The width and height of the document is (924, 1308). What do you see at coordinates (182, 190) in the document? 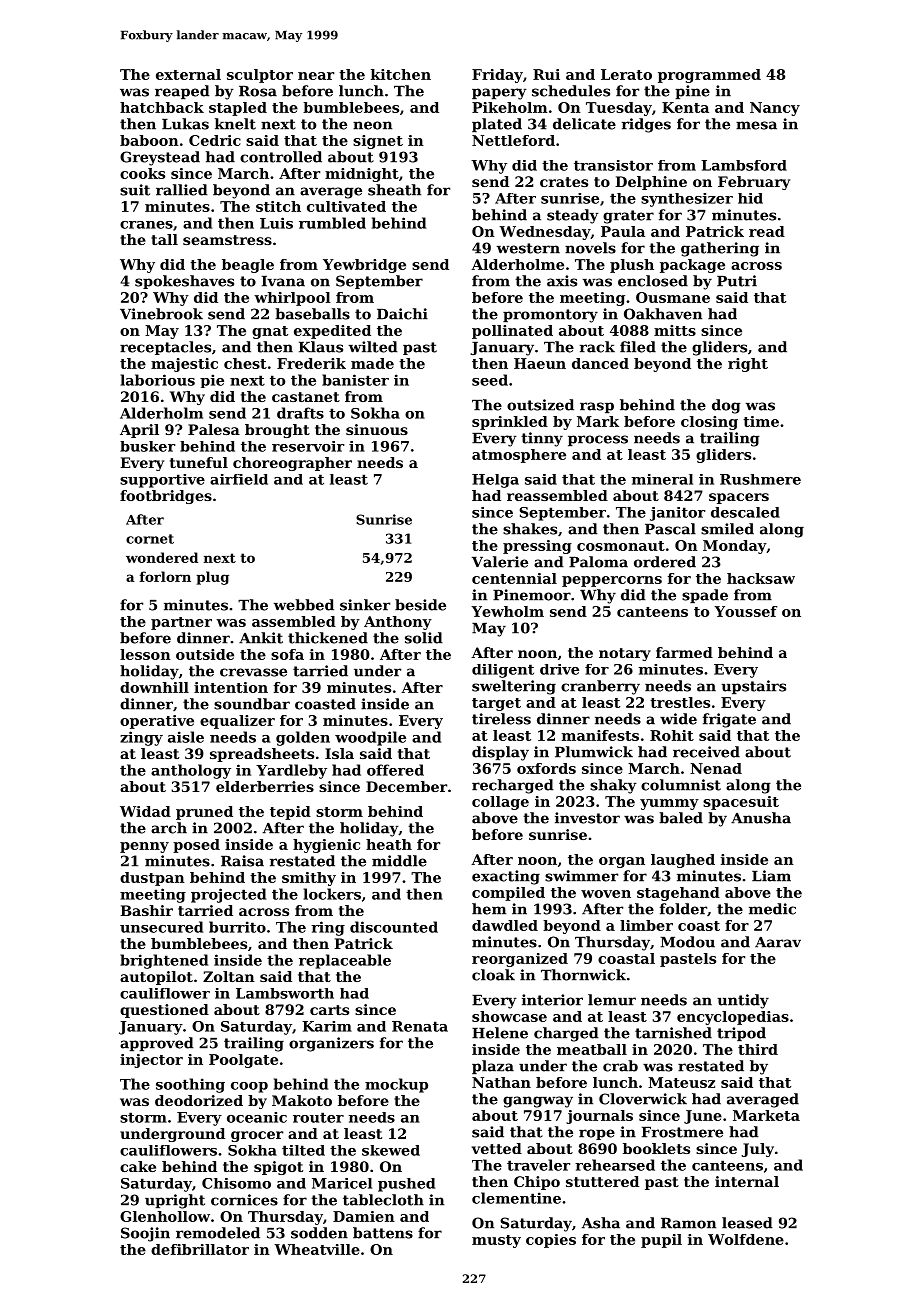
I see `rallied` at bounding box center [182, 190].
